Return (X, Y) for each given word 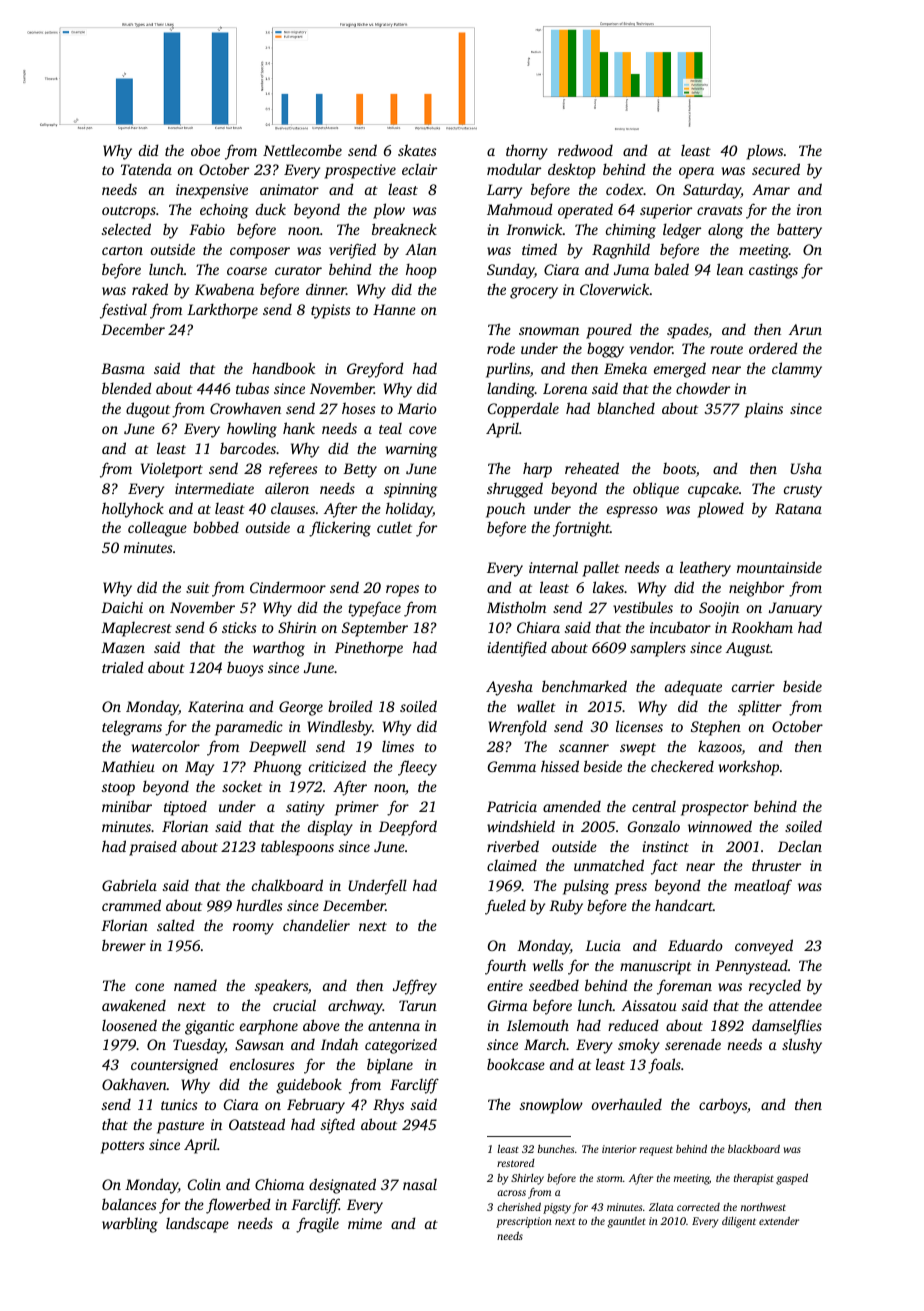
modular (514, 169)
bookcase (516, 1064)
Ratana (798, 508)
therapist (754, 1179)
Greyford (375, 370)
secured (776, 169)
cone (149, 987)
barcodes (248, 448)
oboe (205, 150)
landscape (197, 1225)
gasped (792, 1179)
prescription (524, 1222)
